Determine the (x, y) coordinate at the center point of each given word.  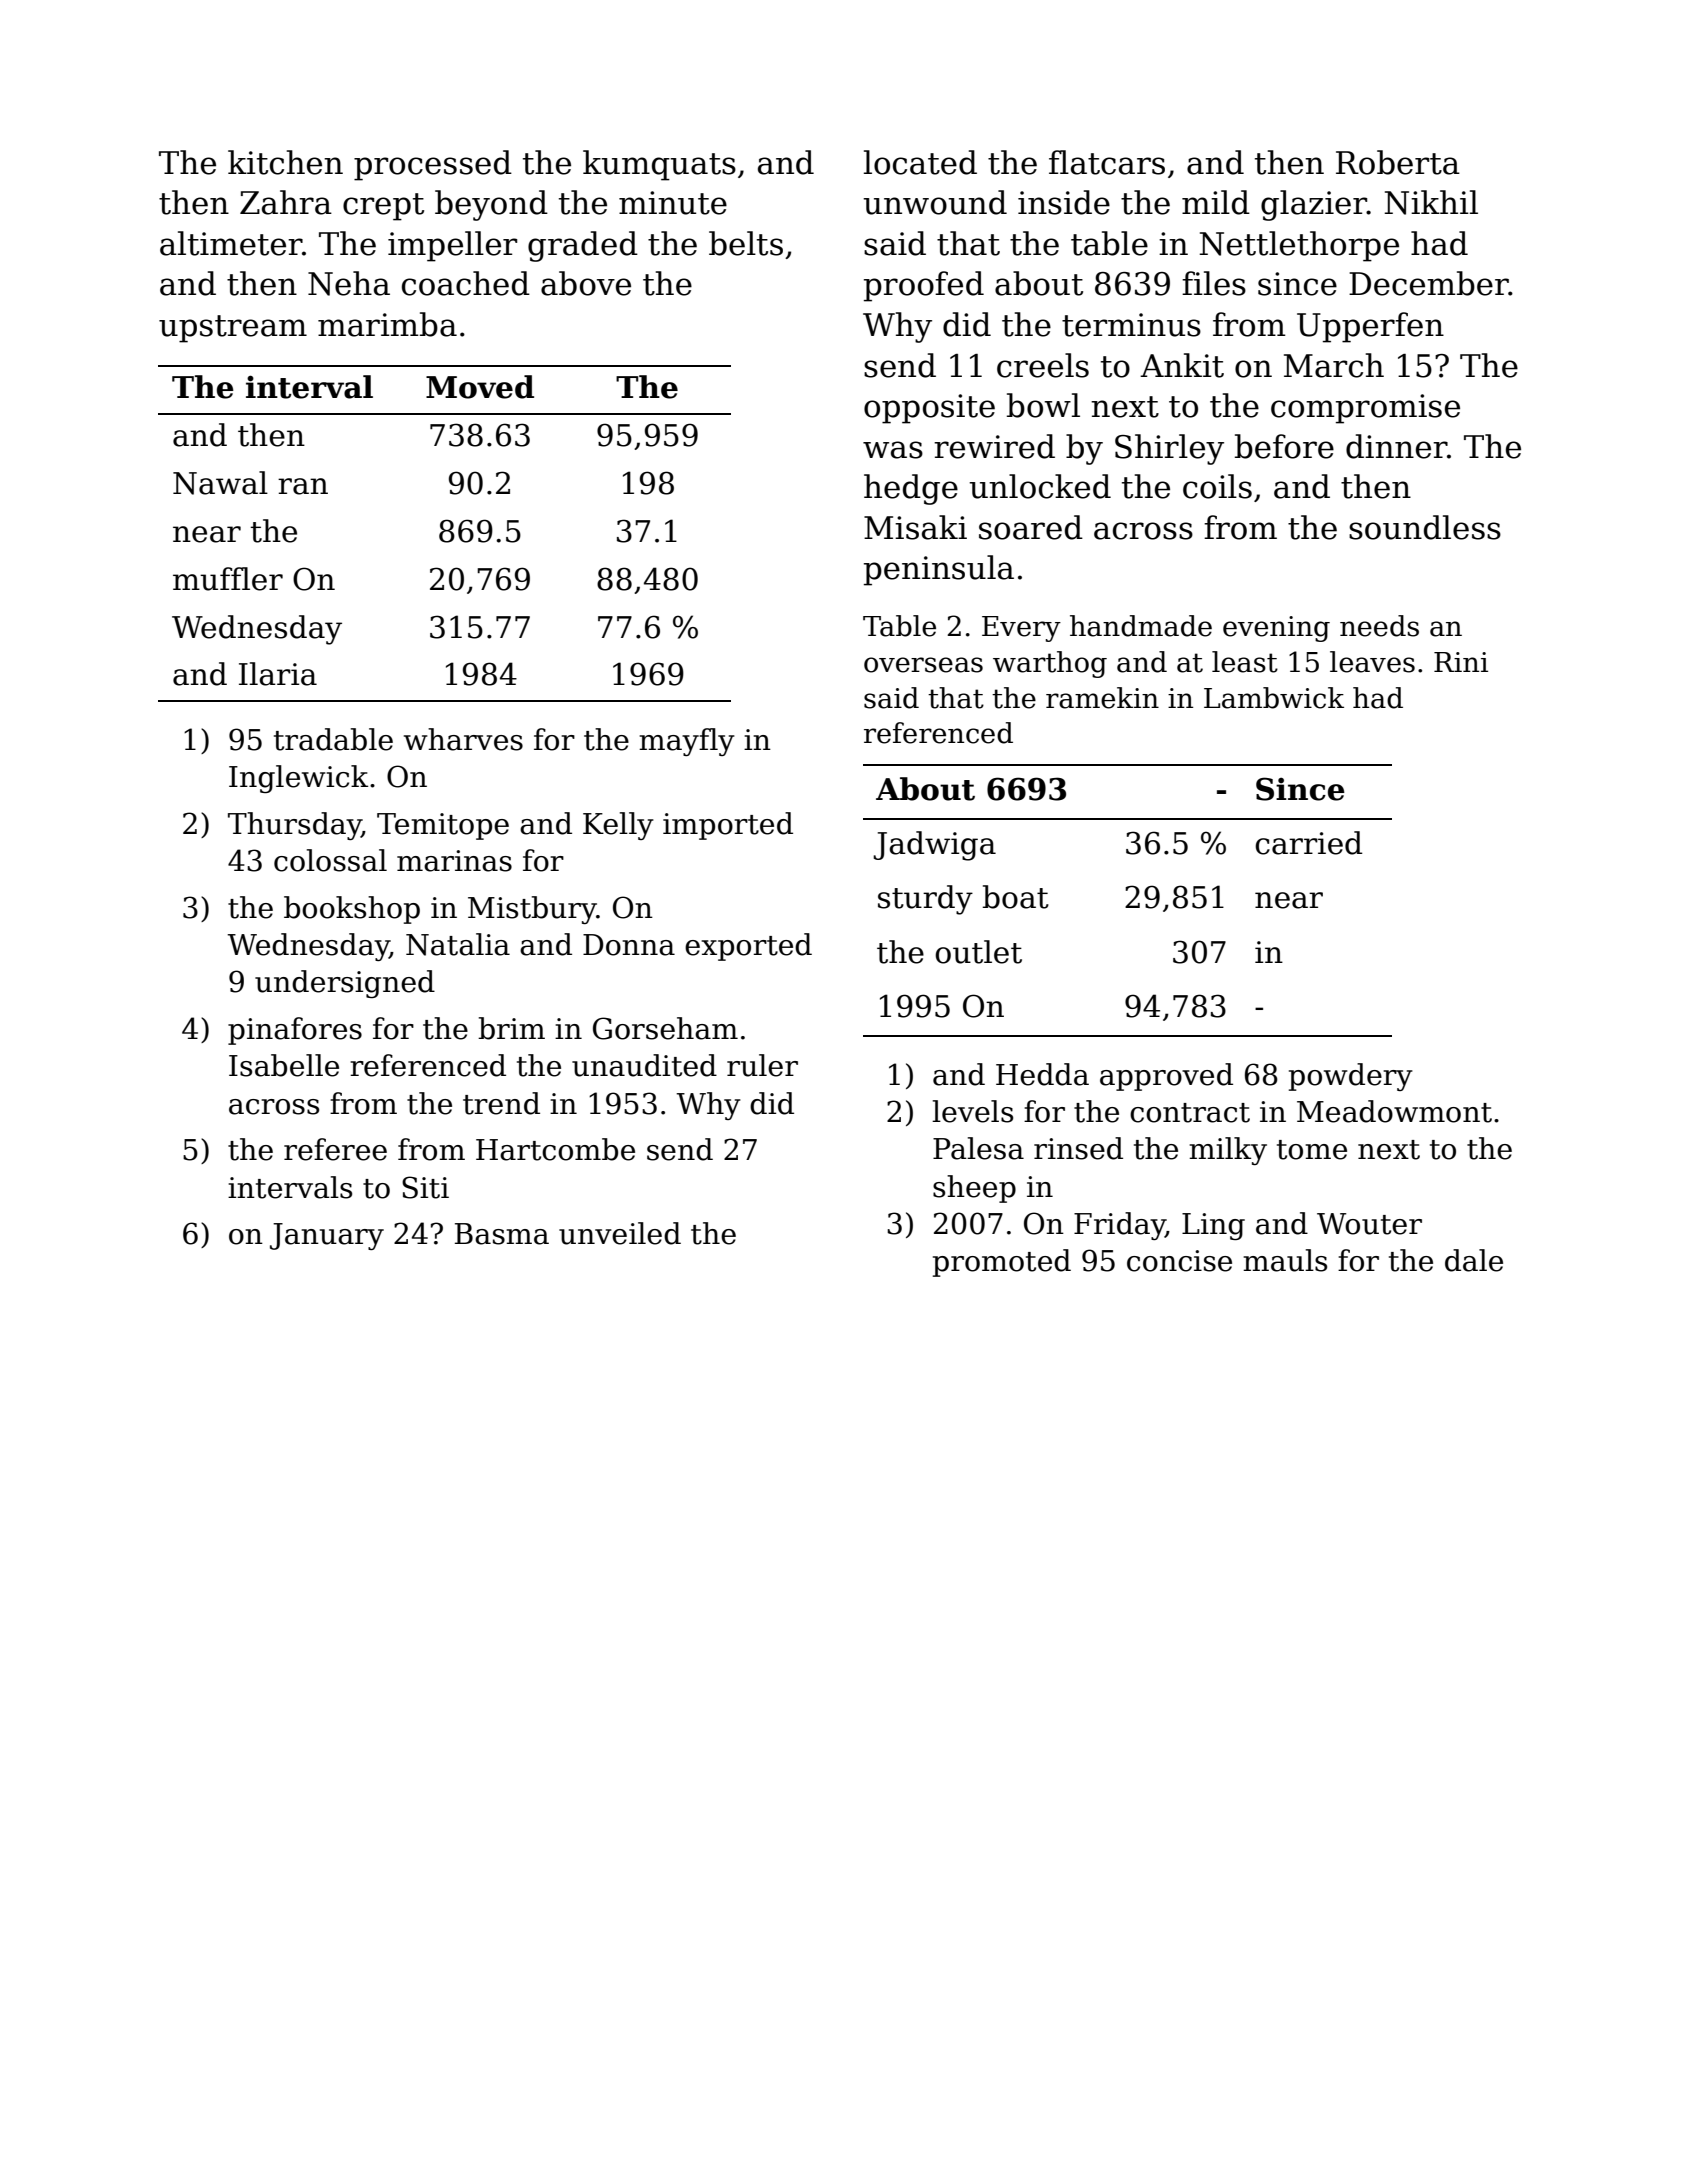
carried (1308, 843)
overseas (923, 665)
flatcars (1107, 162)
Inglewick (298, 779)
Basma (502, 1234)
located (920, 162)
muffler (228, 579)
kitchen (285, 162)
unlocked (1040, 486)
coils (1217, 486)
